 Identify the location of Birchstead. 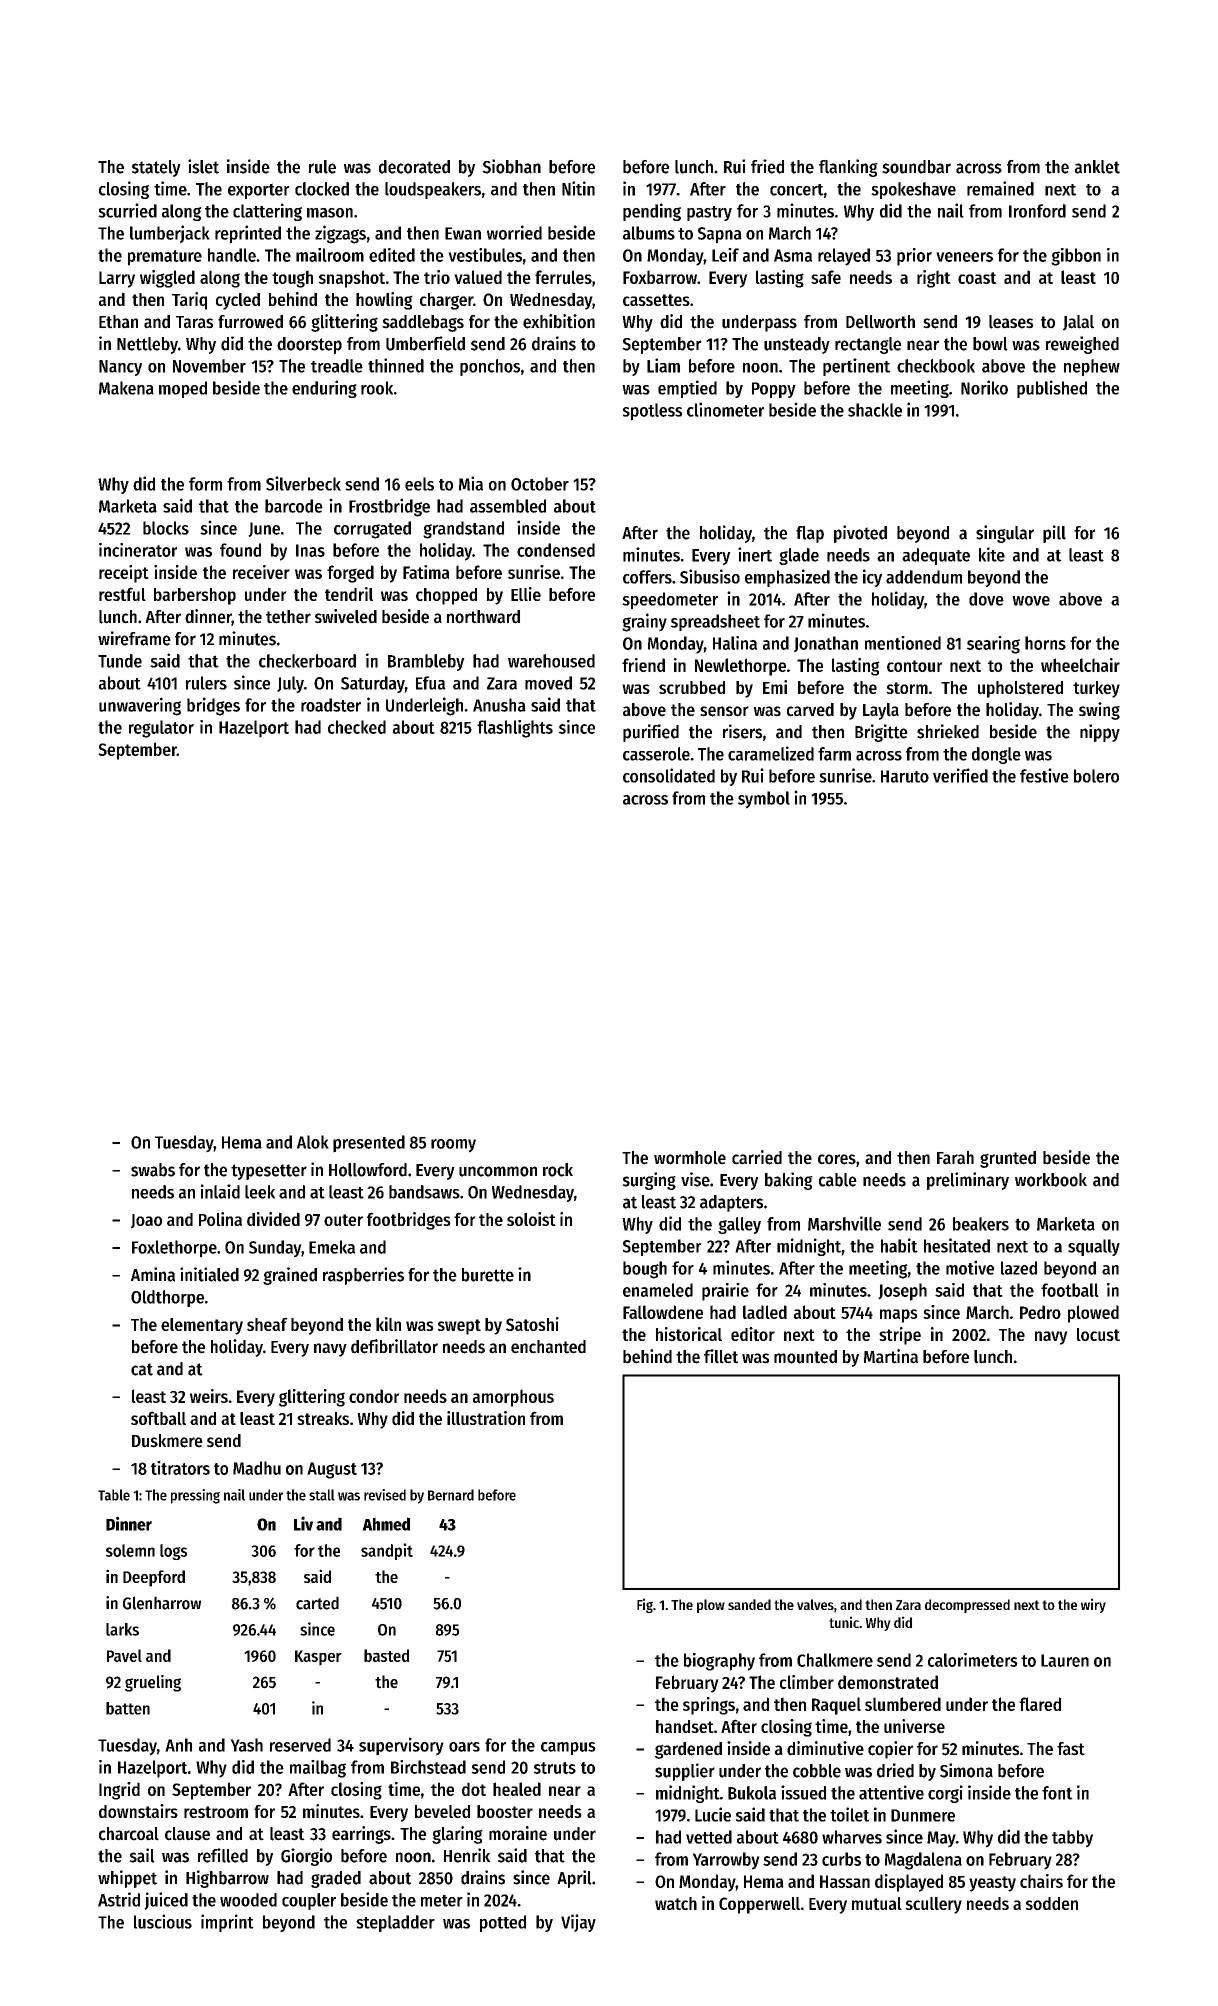
(428, 1767).
